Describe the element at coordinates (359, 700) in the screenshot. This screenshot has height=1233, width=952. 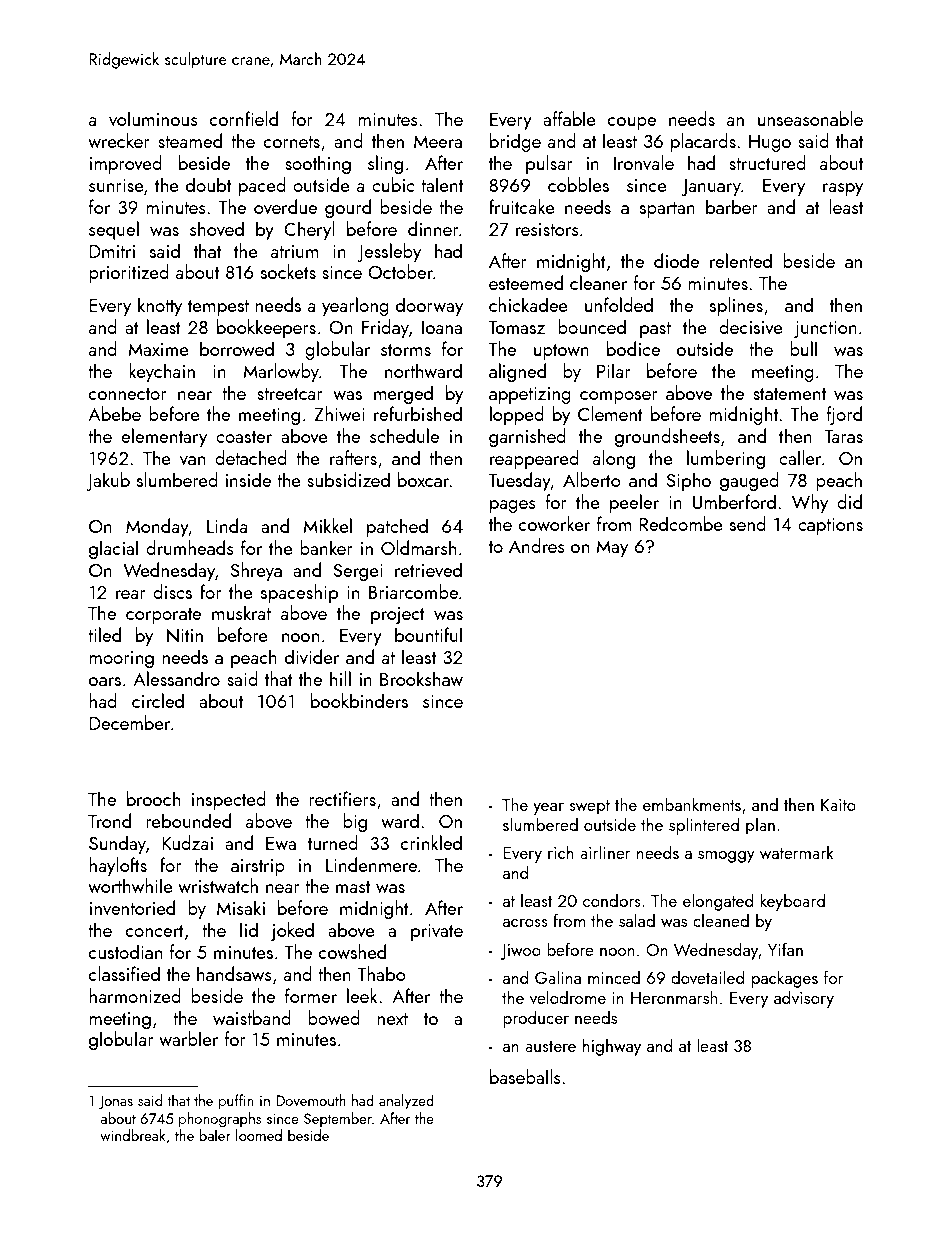
I see `bookbinders` at that location.
